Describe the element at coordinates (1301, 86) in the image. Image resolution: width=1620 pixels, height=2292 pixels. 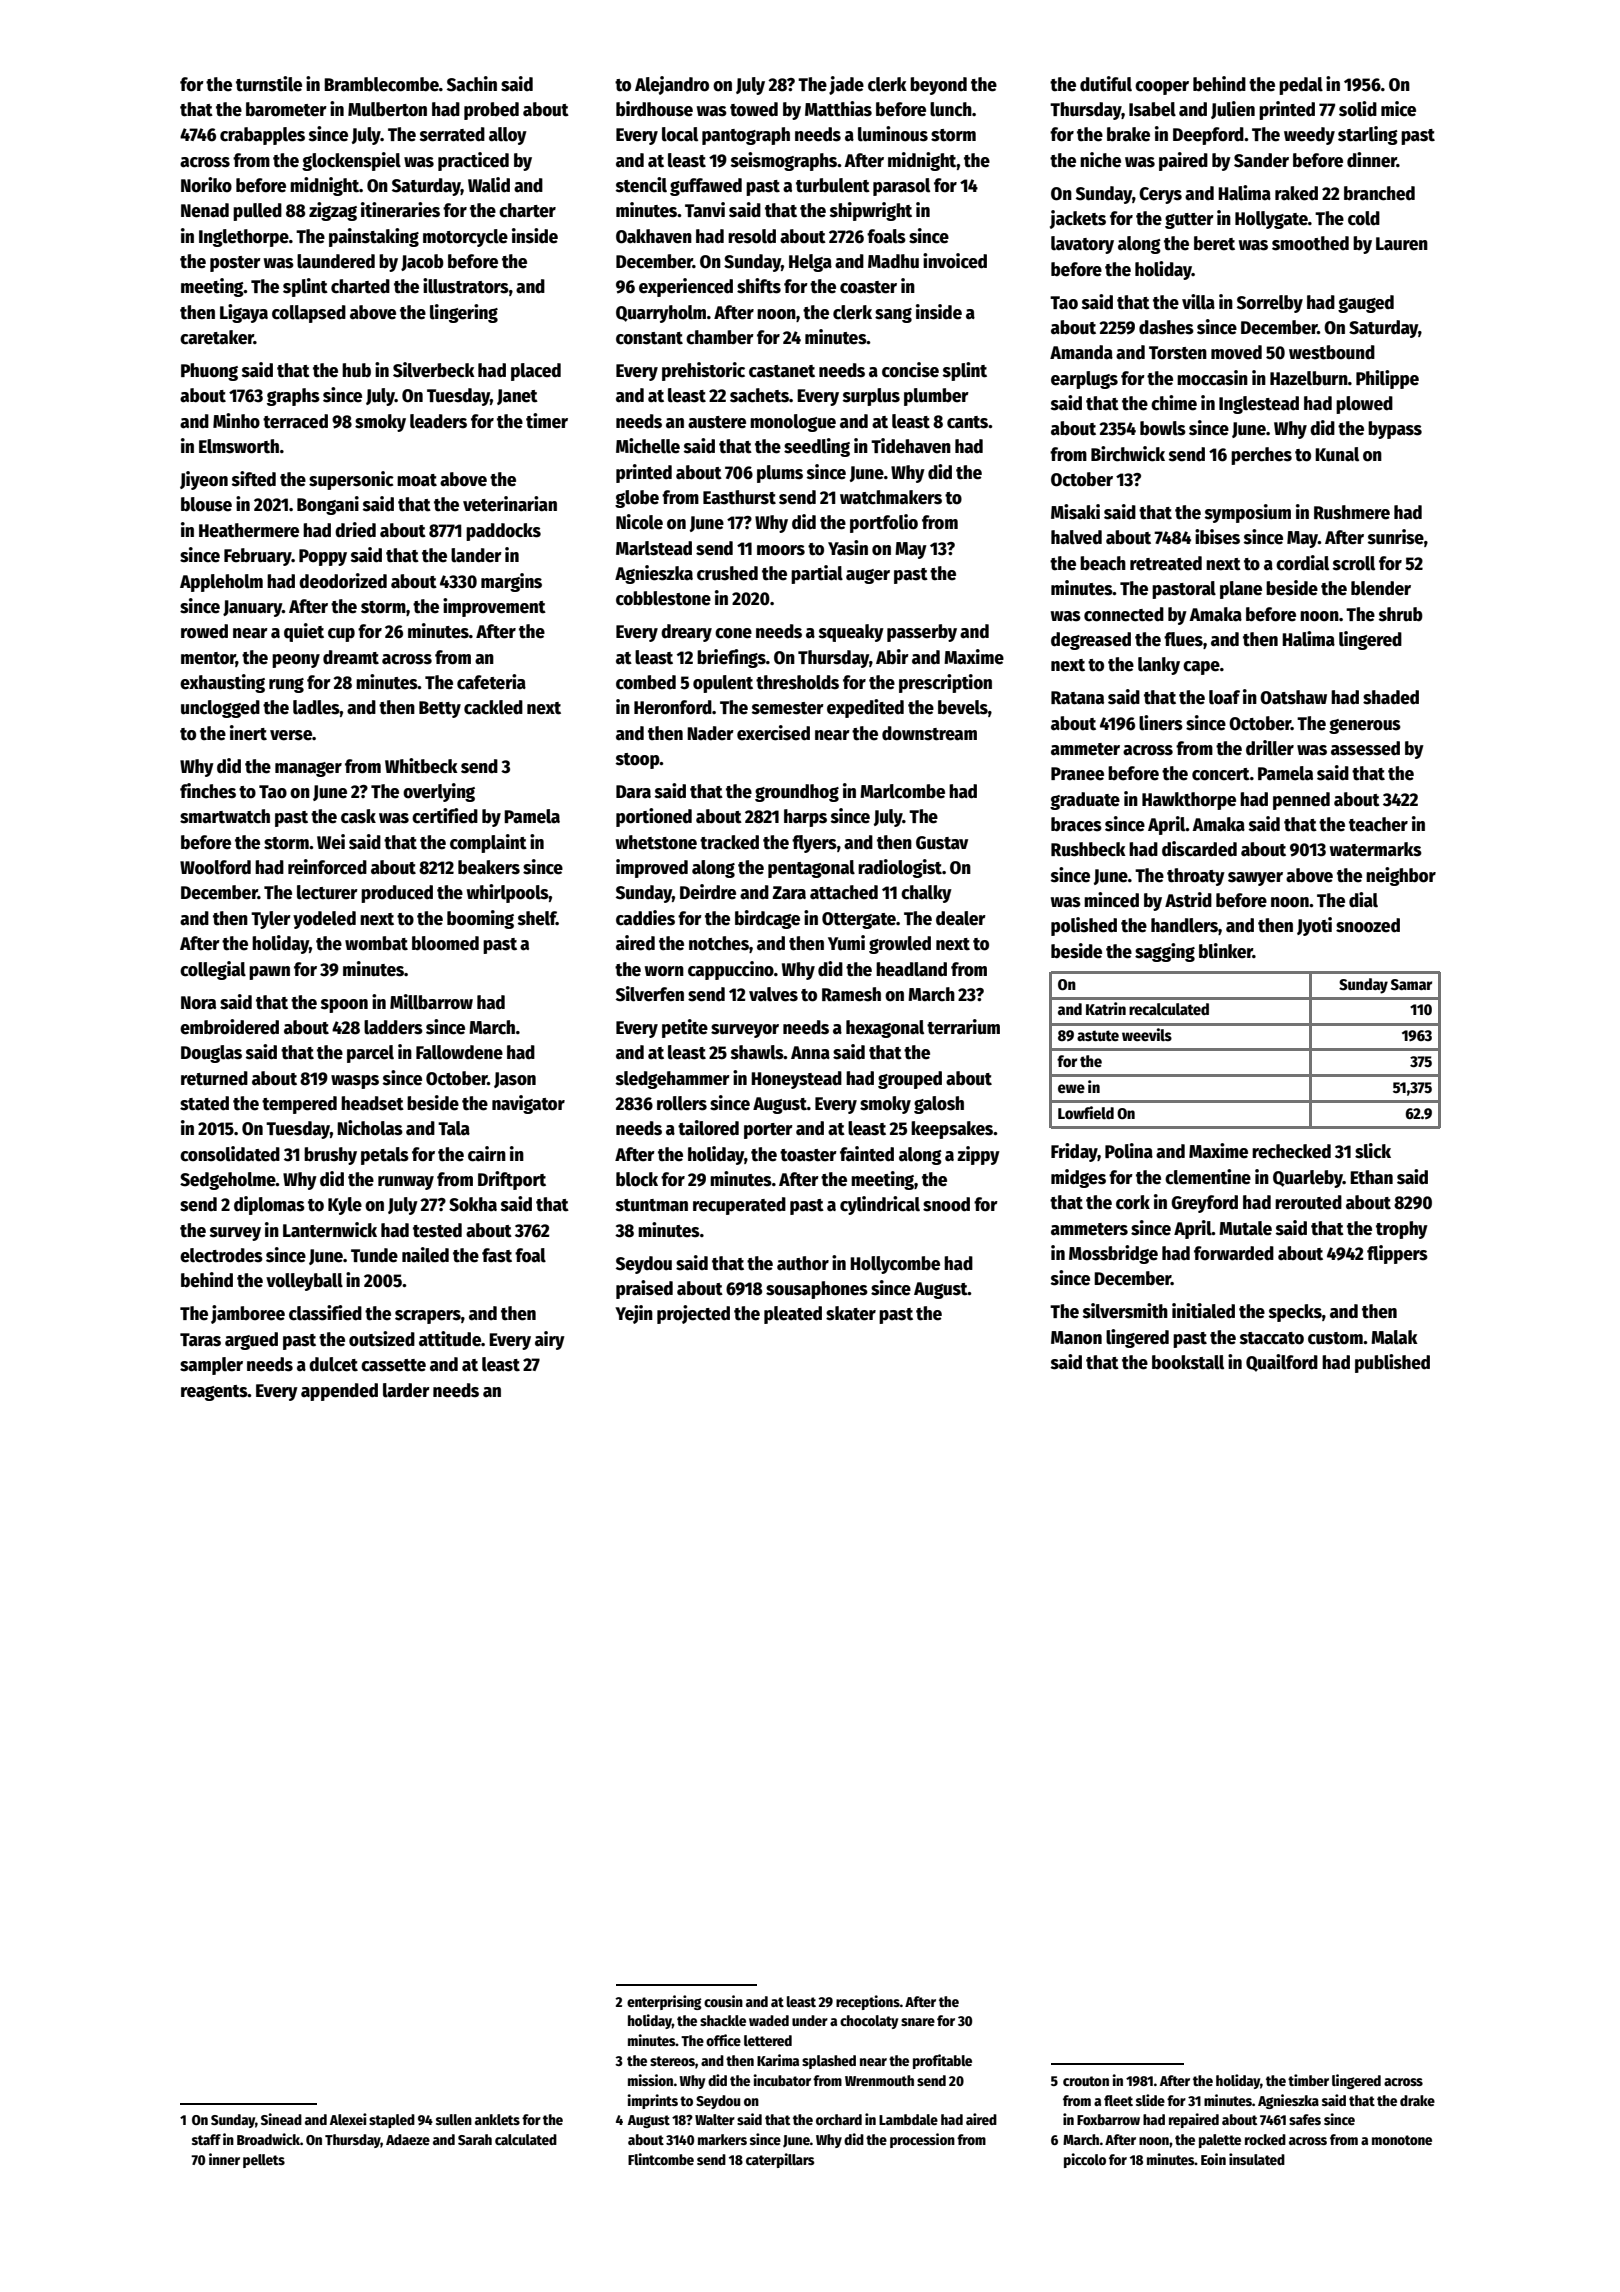
I see `pedal` at that location.
